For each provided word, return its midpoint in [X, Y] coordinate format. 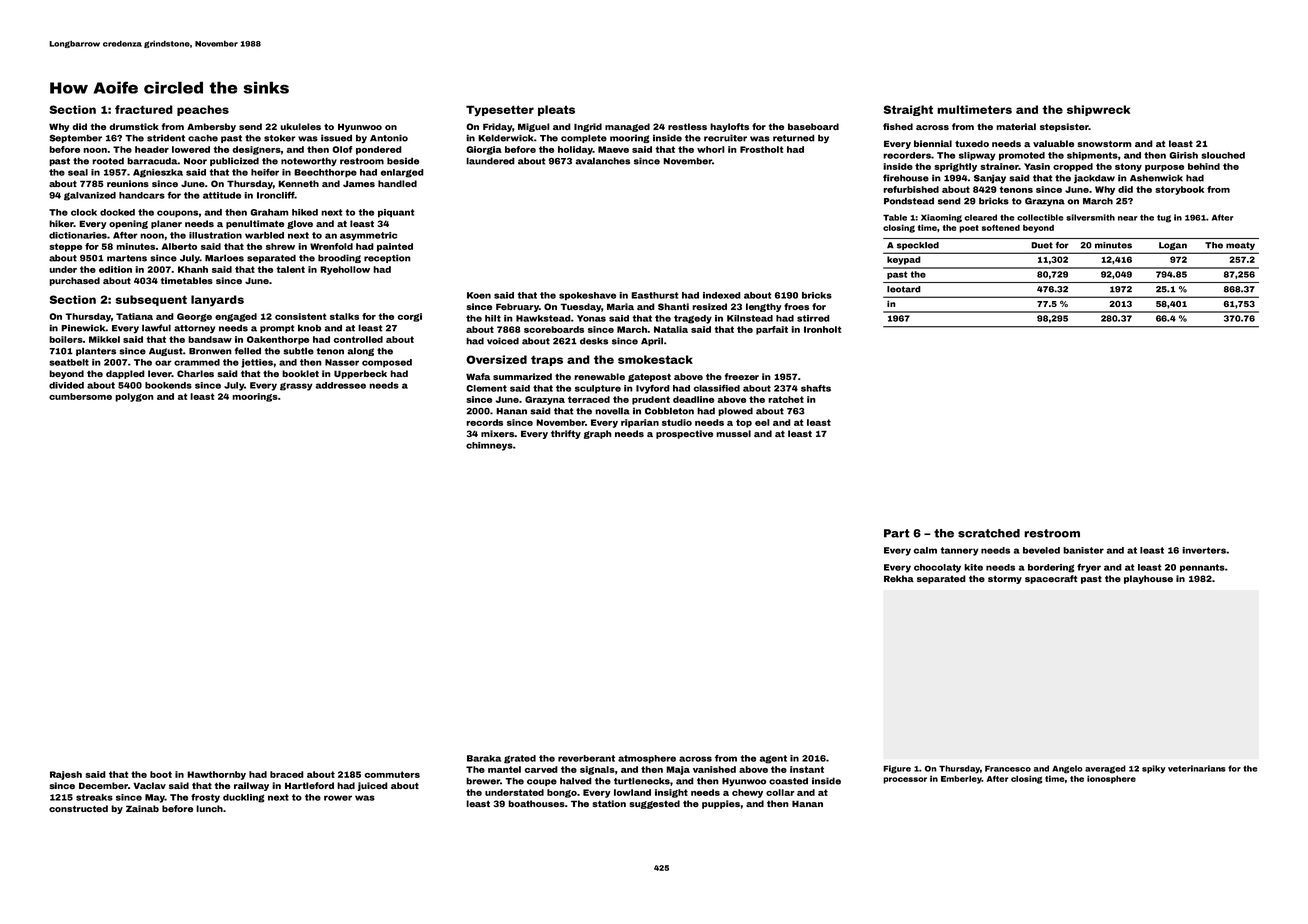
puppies [721, 804]
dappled [125, 374]
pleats [556, 110]
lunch [209, 808]
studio [677, 422]
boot [161, 774]
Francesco [1008, 768]
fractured [144, 109]
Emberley [961, 779]
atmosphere [647, 759]
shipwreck [1098, 110]
